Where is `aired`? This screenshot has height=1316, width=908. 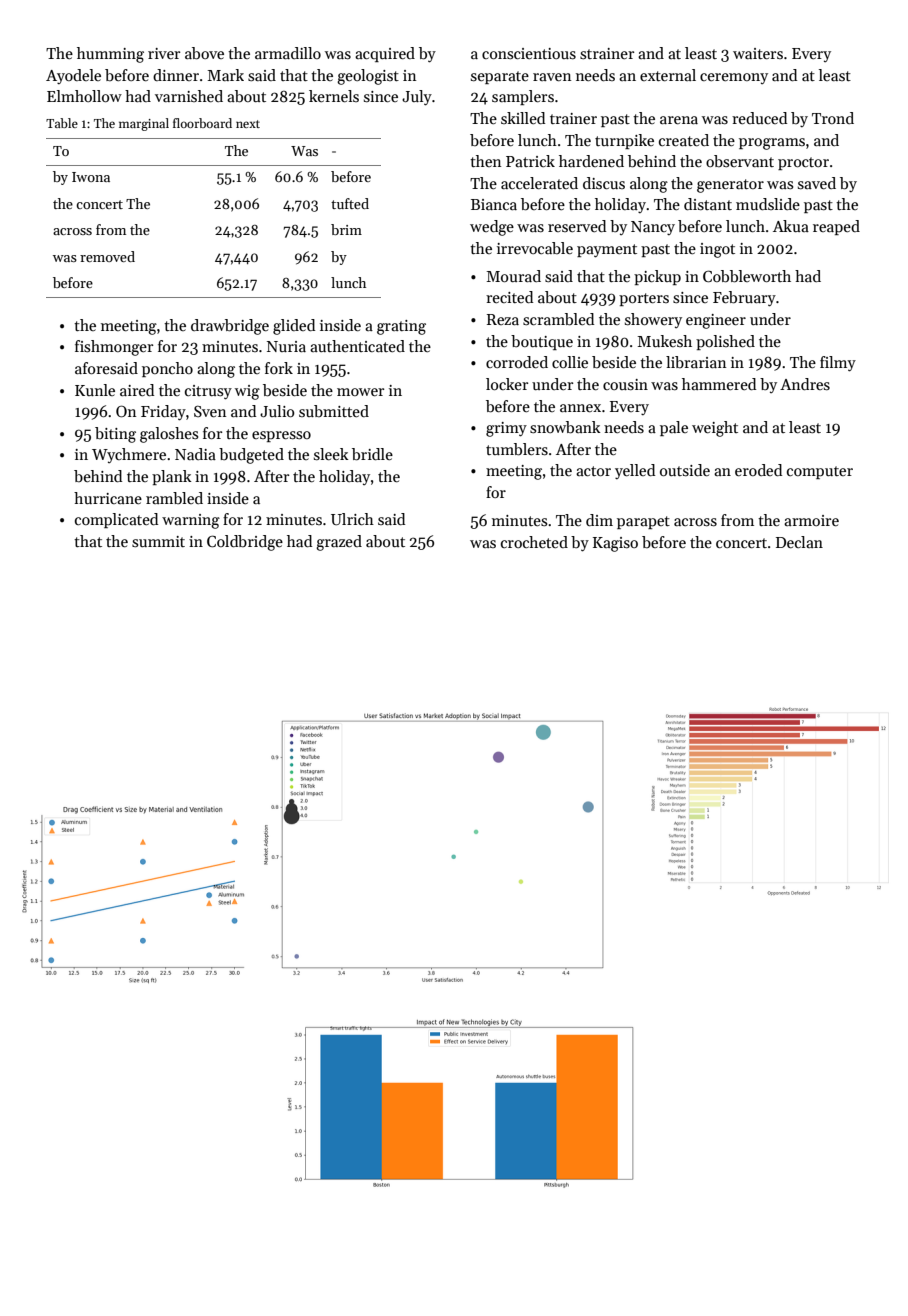 aired is located at coordinates (137, 390).
